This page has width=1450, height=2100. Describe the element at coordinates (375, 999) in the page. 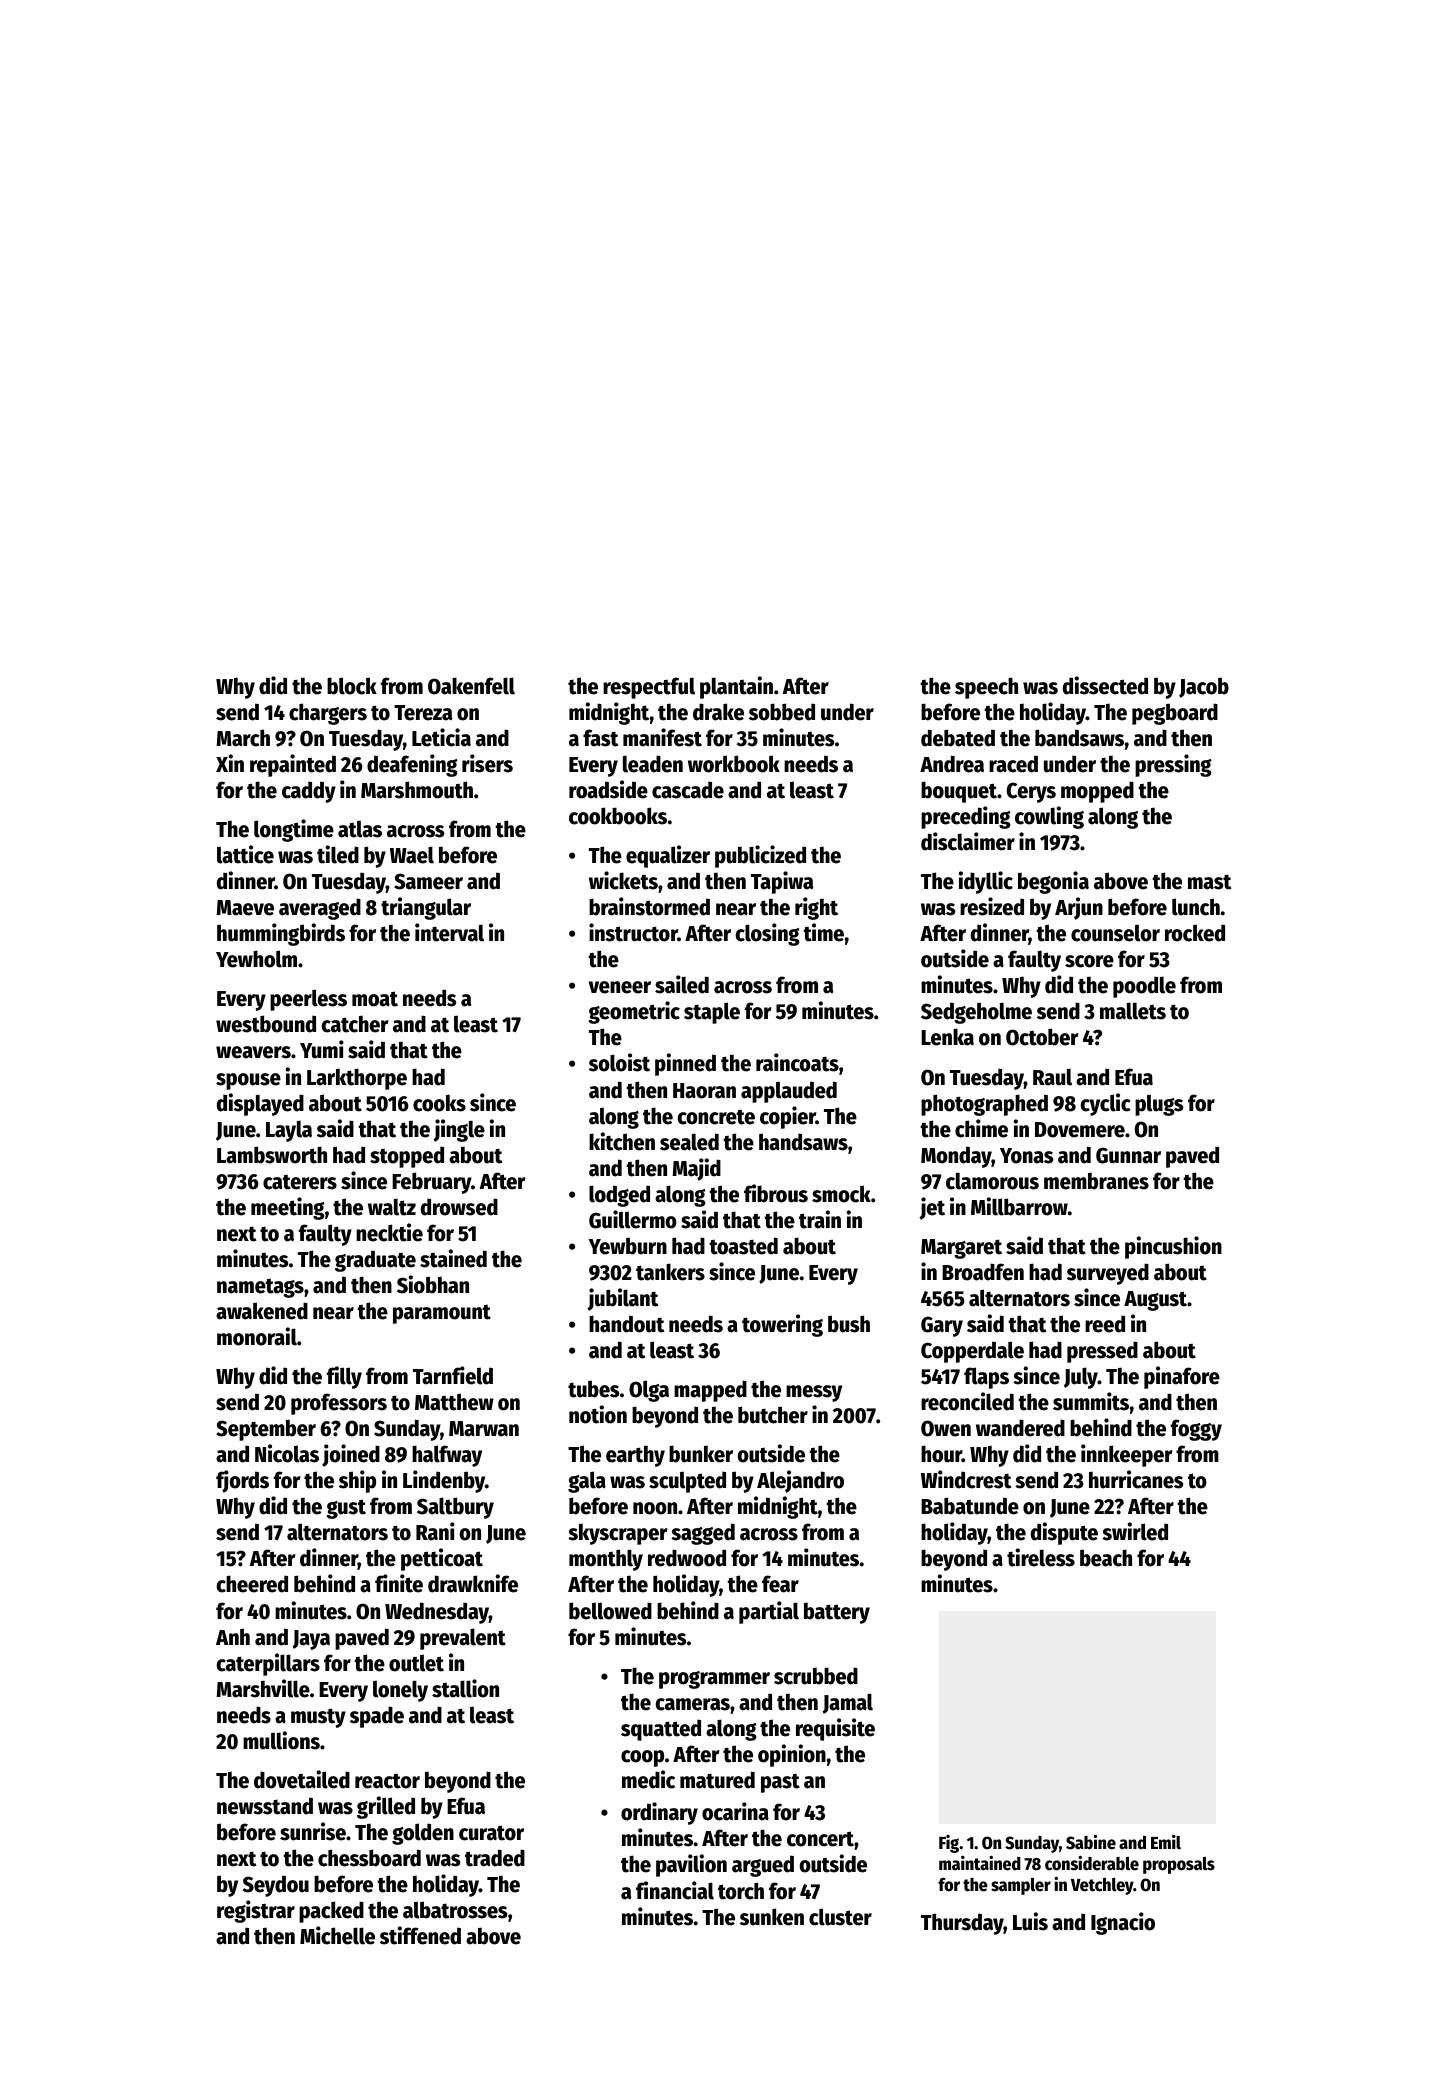

I see `moat` at that location.
